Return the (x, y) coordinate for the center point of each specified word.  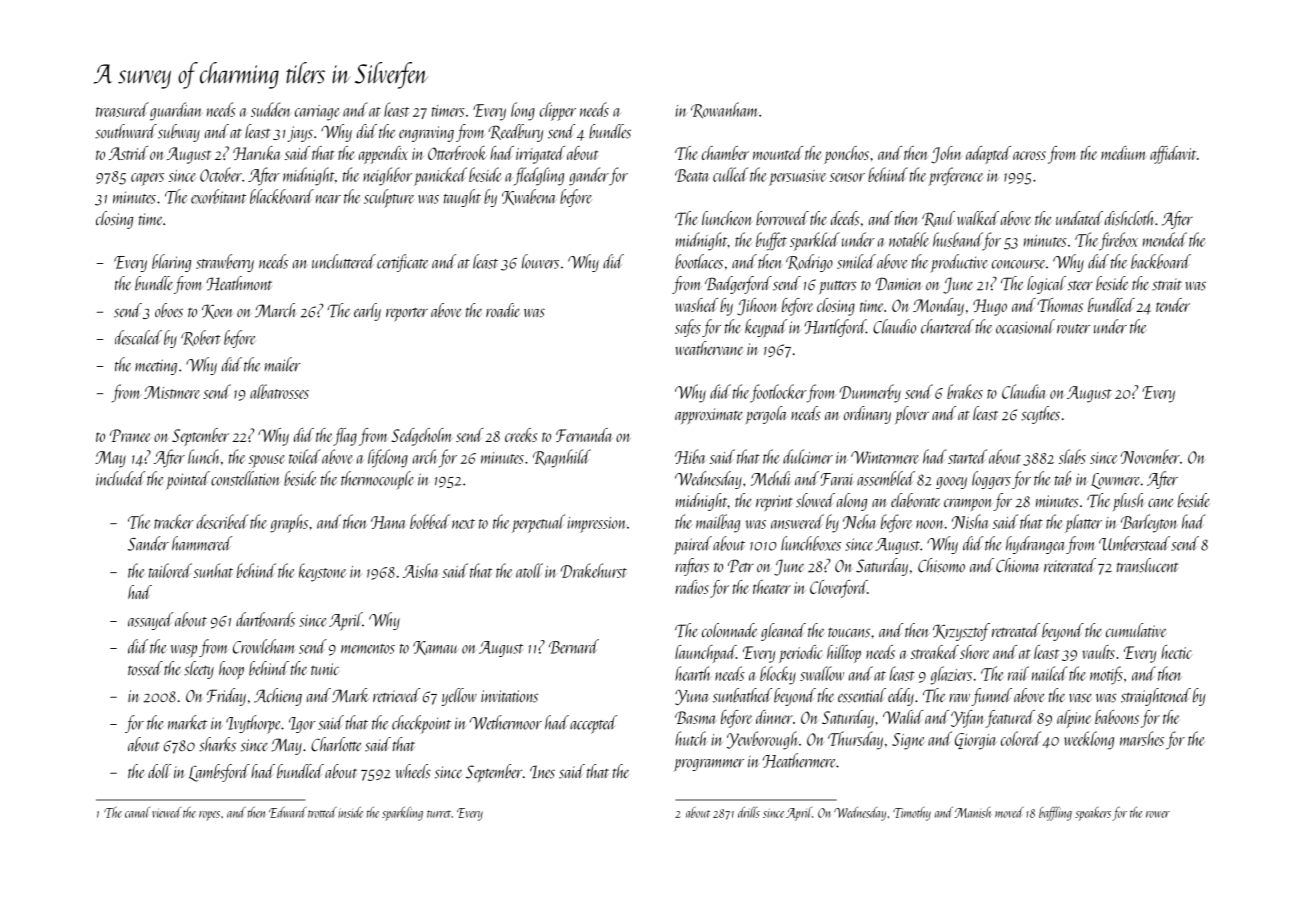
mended (1165, 239)
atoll (529, 570)
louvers (540, 261)
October (221, 174)
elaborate (915, 500)
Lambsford (219, 773)
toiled (305, 456)
